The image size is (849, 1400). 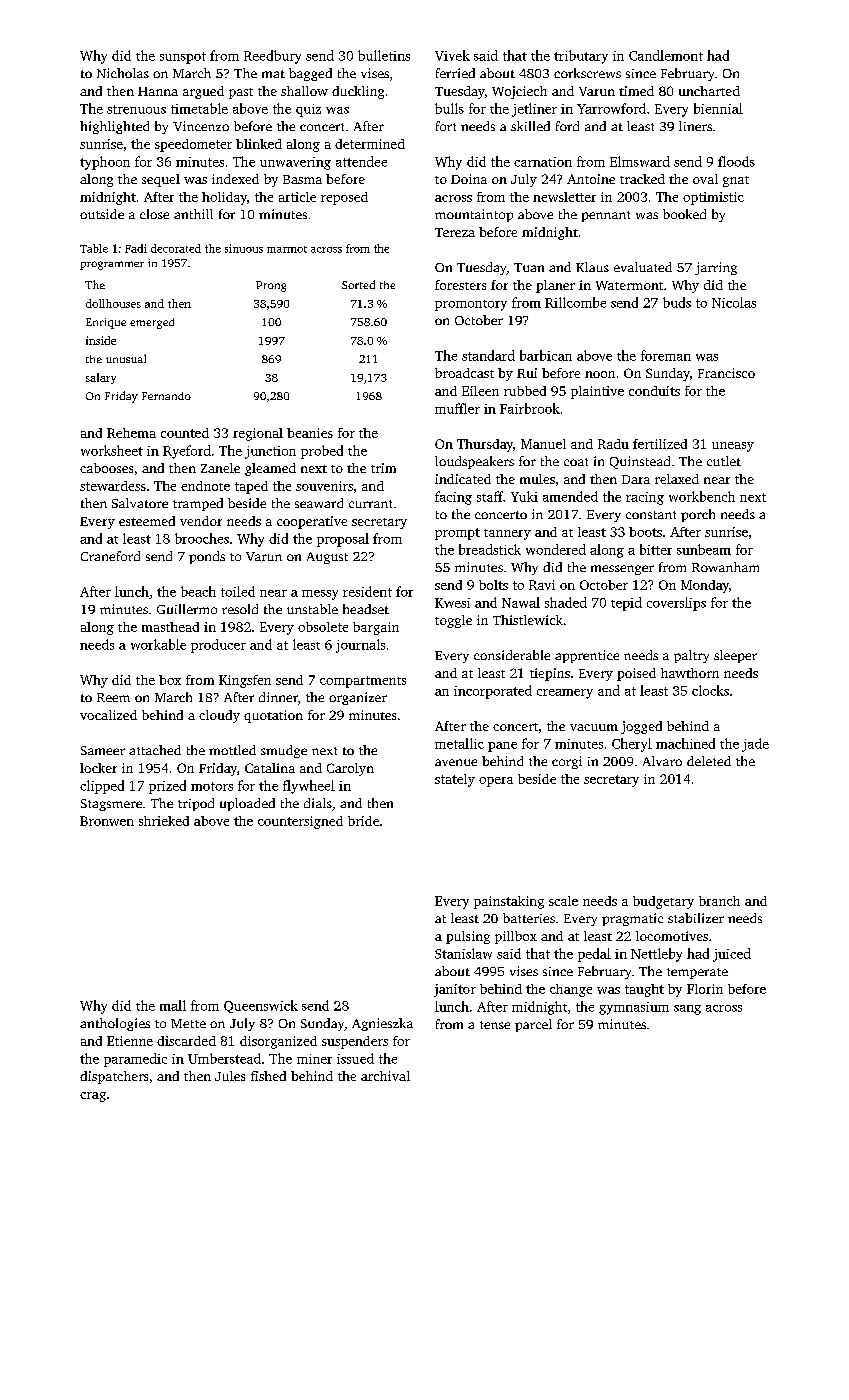 I want to click on salary, so click(x=101, y=378).
